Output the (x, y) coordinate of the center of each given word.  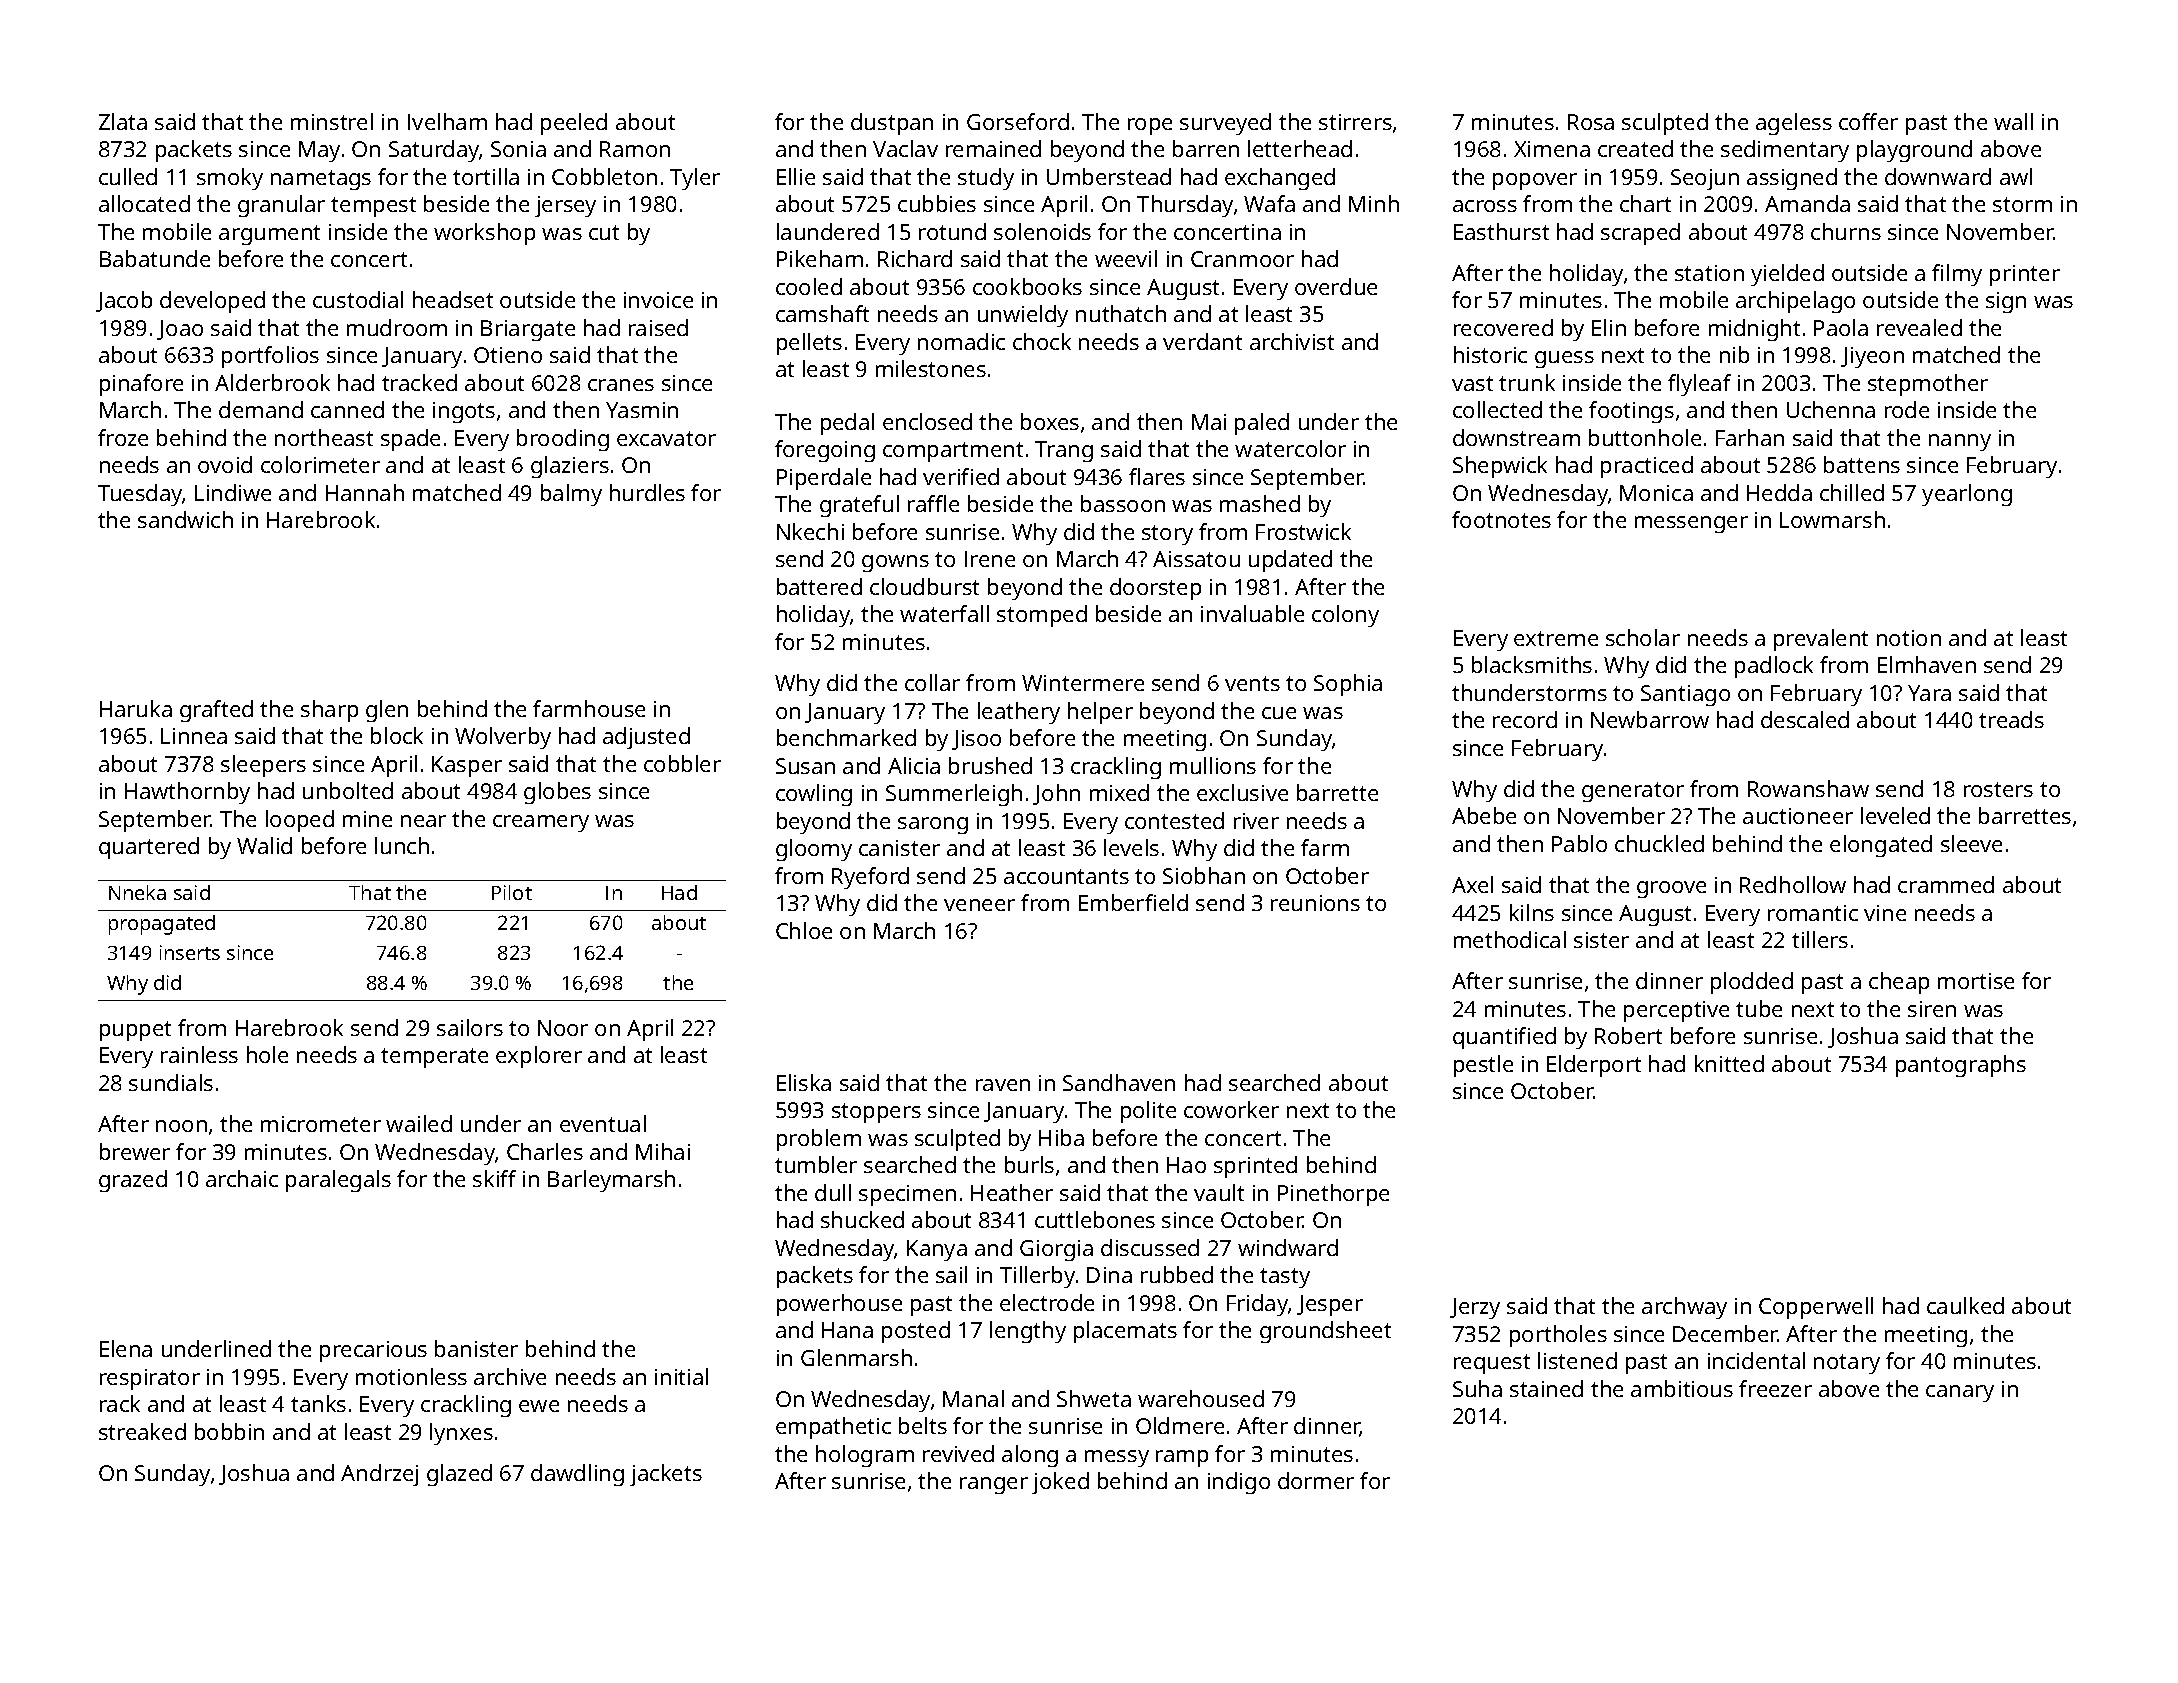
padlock (1774, 667)
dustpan (892, 124)
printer (2025, 275)
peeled (574, 124)
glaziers (570, 467)
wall (2013, 121)
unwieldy (1023, 316)
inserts (190, 952)
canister (899, 848)
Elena (126, 1348)
